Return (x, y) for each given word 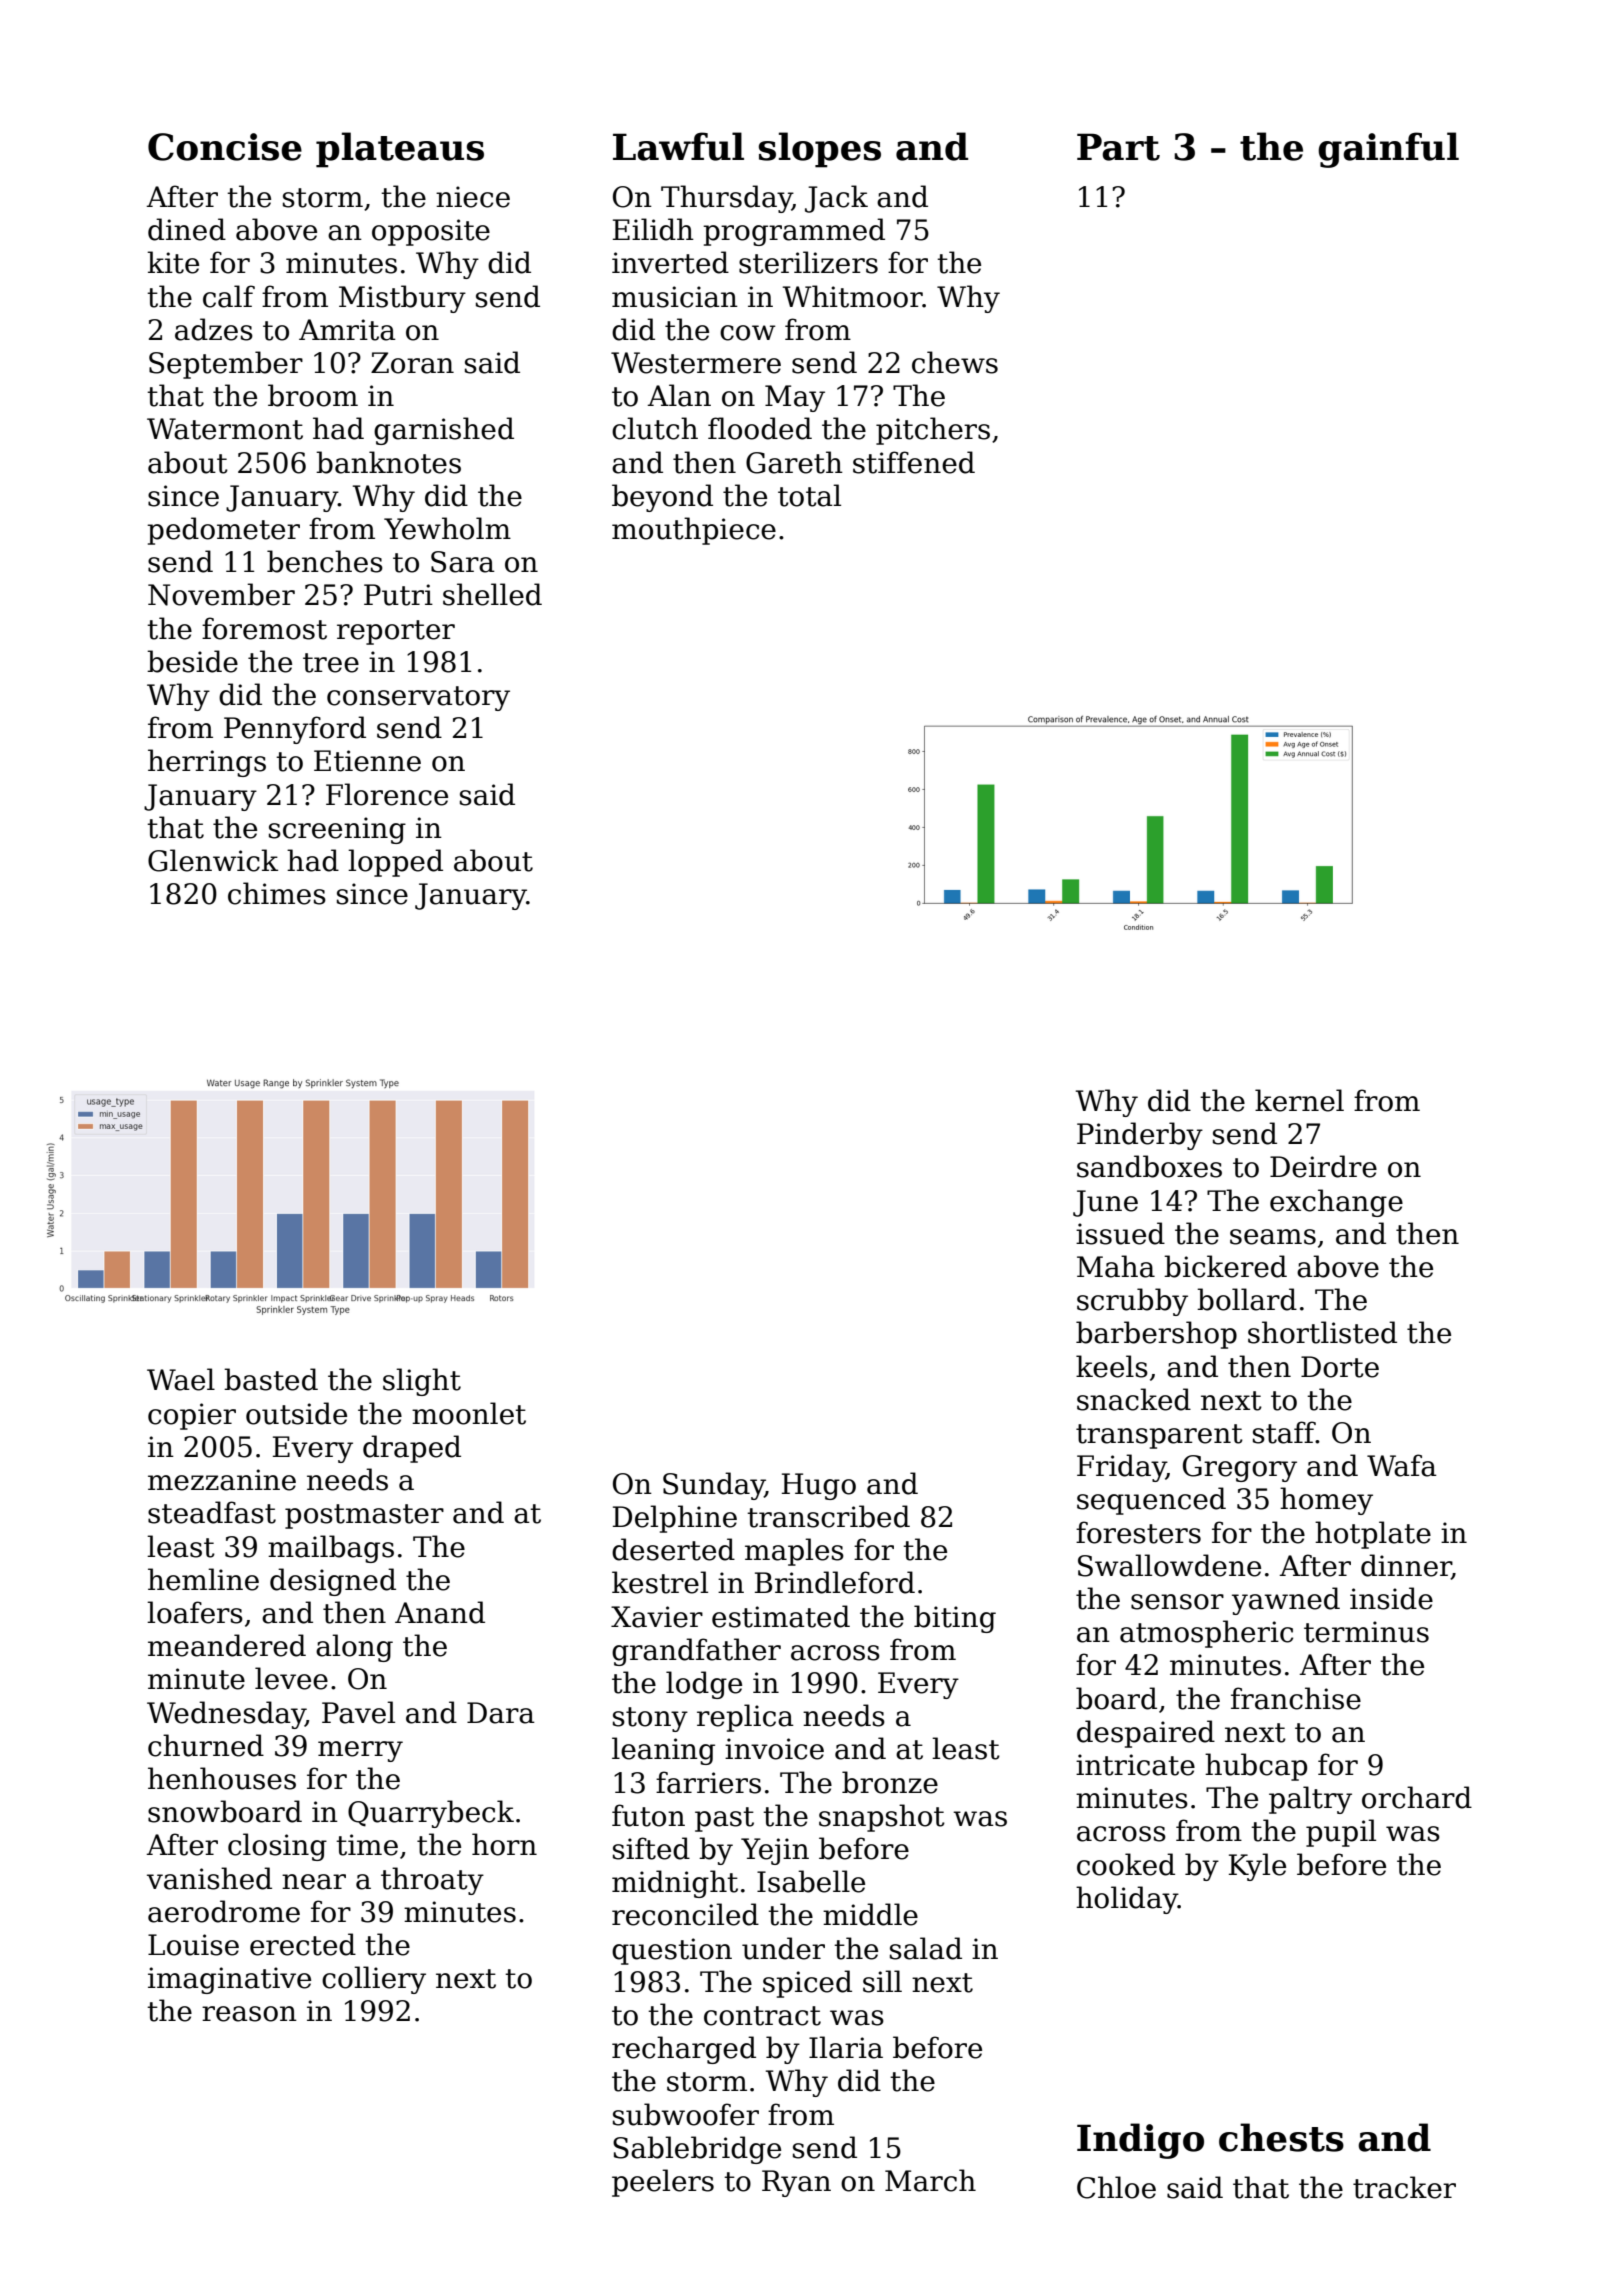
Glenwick (213, 860)
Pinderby (1140, 1136)
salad (926, 1948)
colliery (374, 1980)
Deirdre (1323, 1166)
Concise (225, 147)
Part (1118, 147)
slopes (820, 150)
